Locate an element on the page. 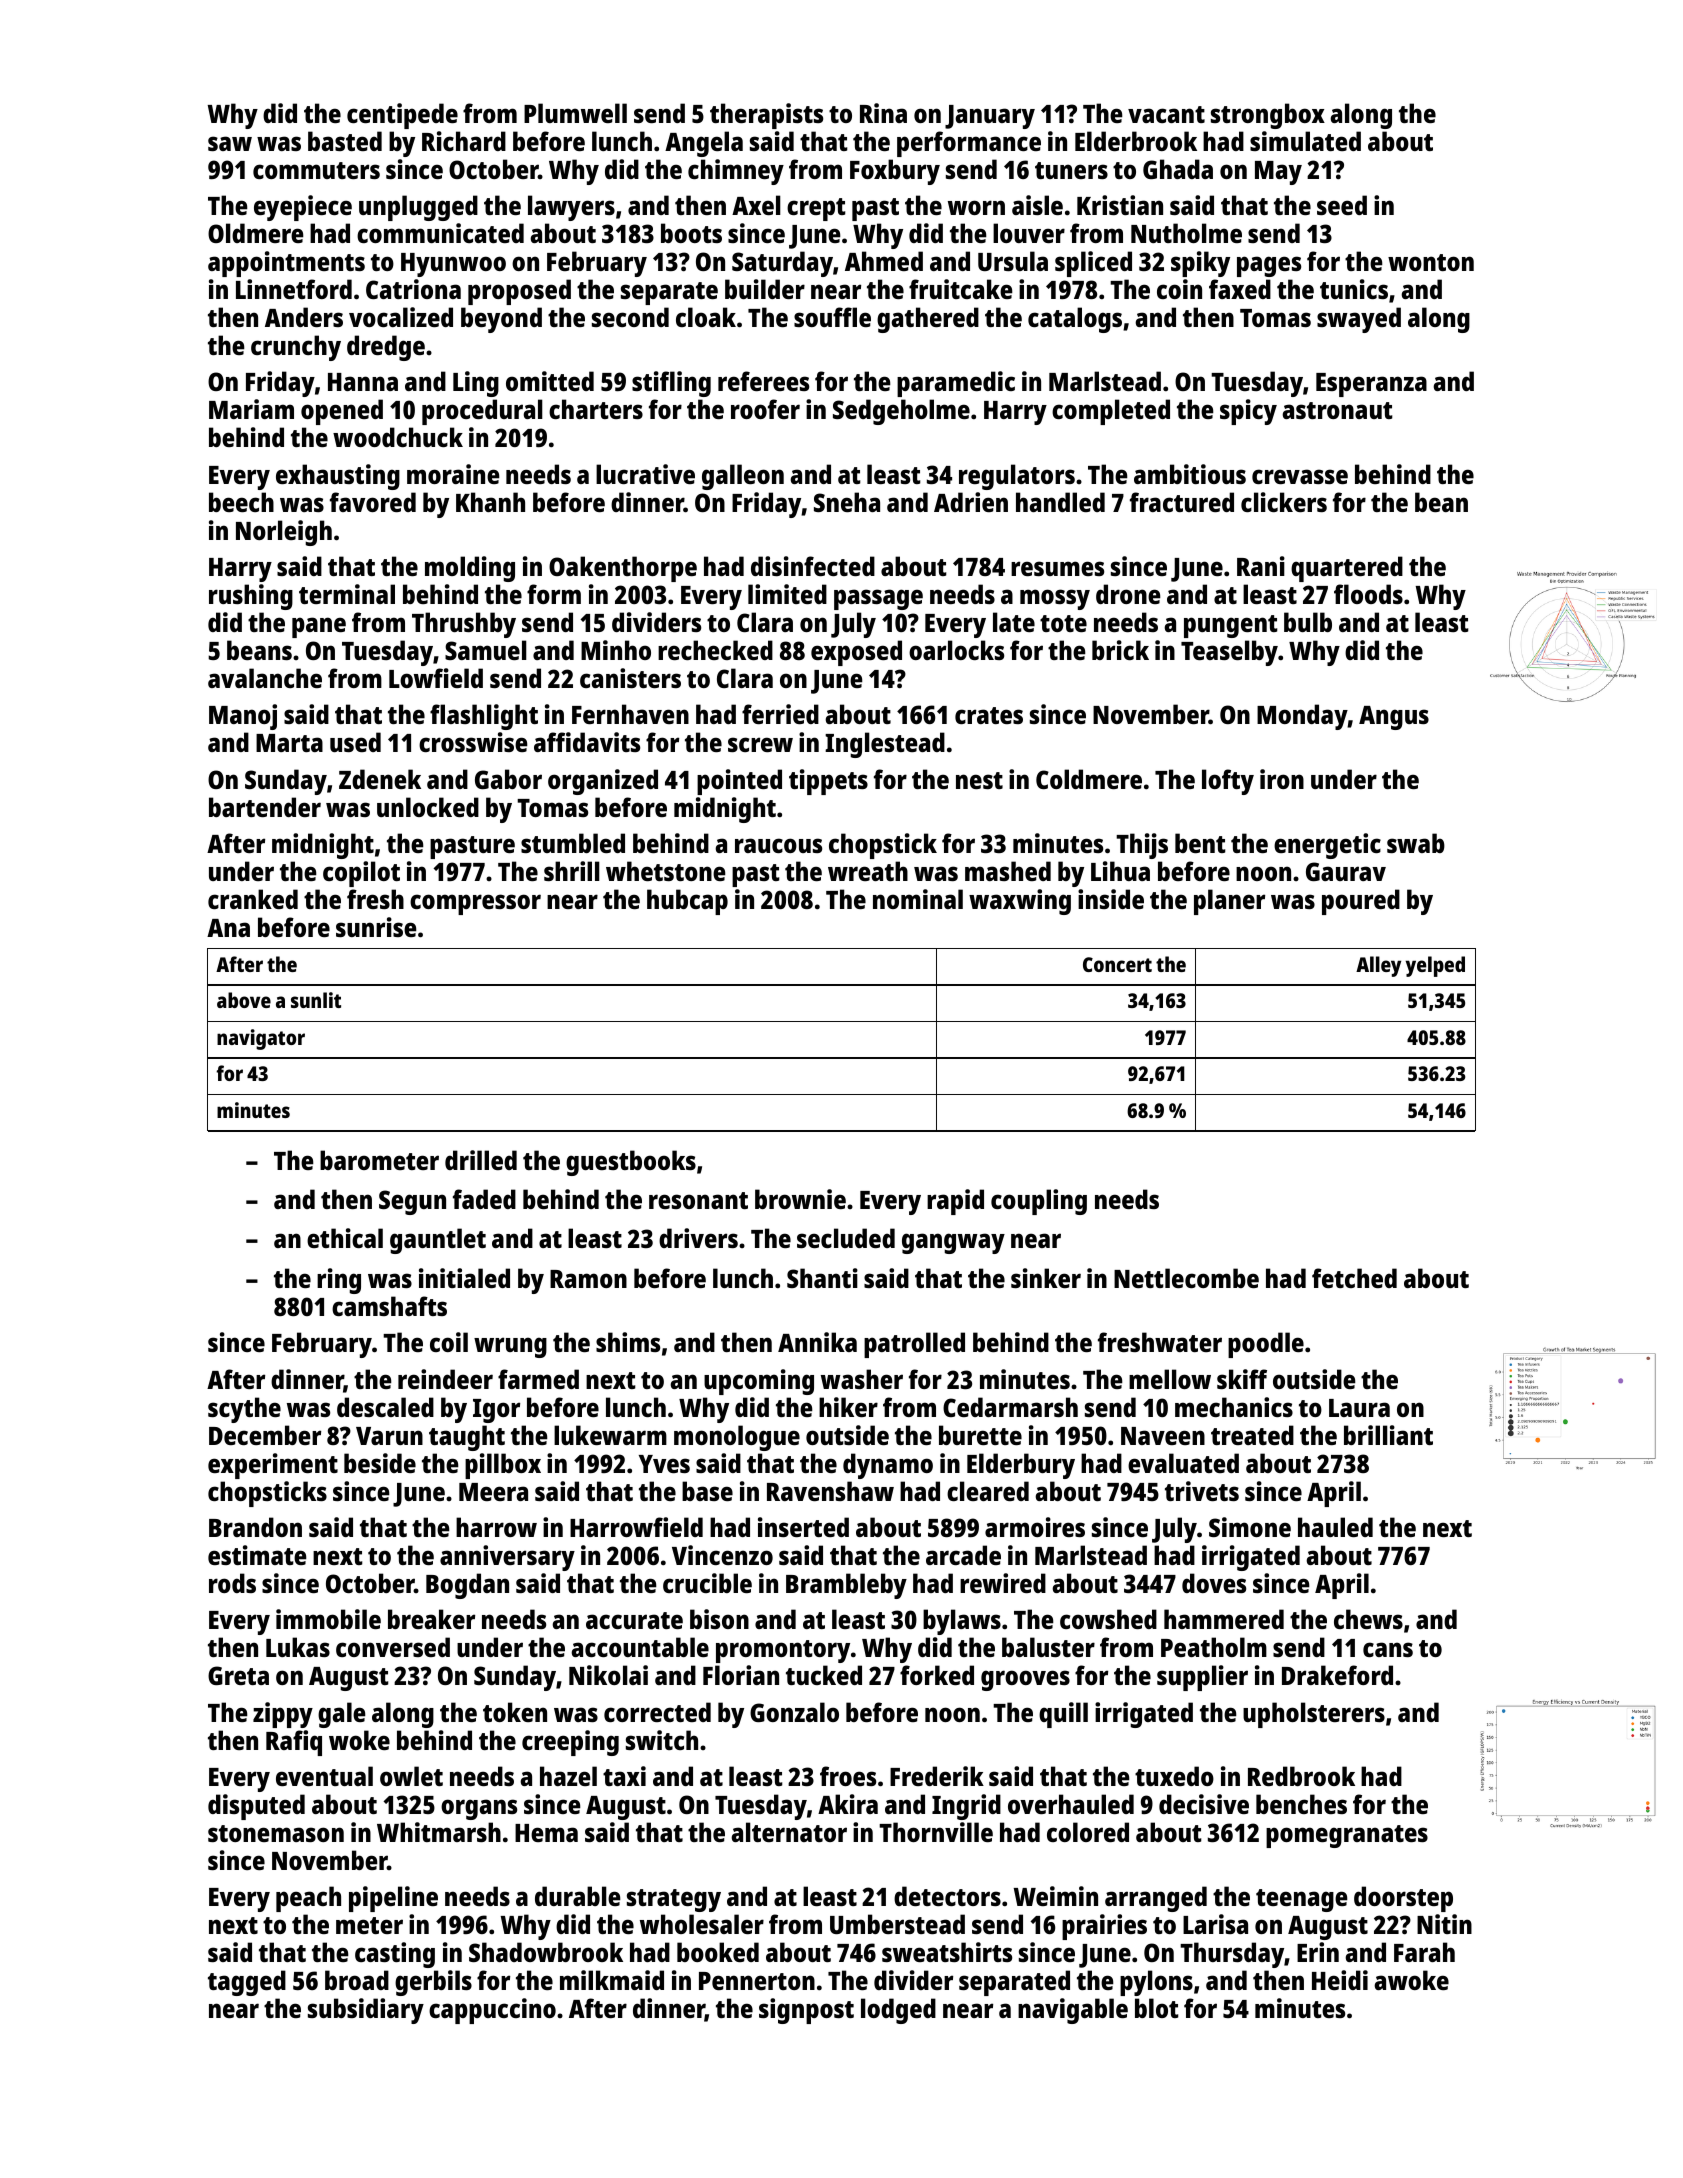 The image size is (1683, 2178). pipeline is located at coordinates (393, 1899).
